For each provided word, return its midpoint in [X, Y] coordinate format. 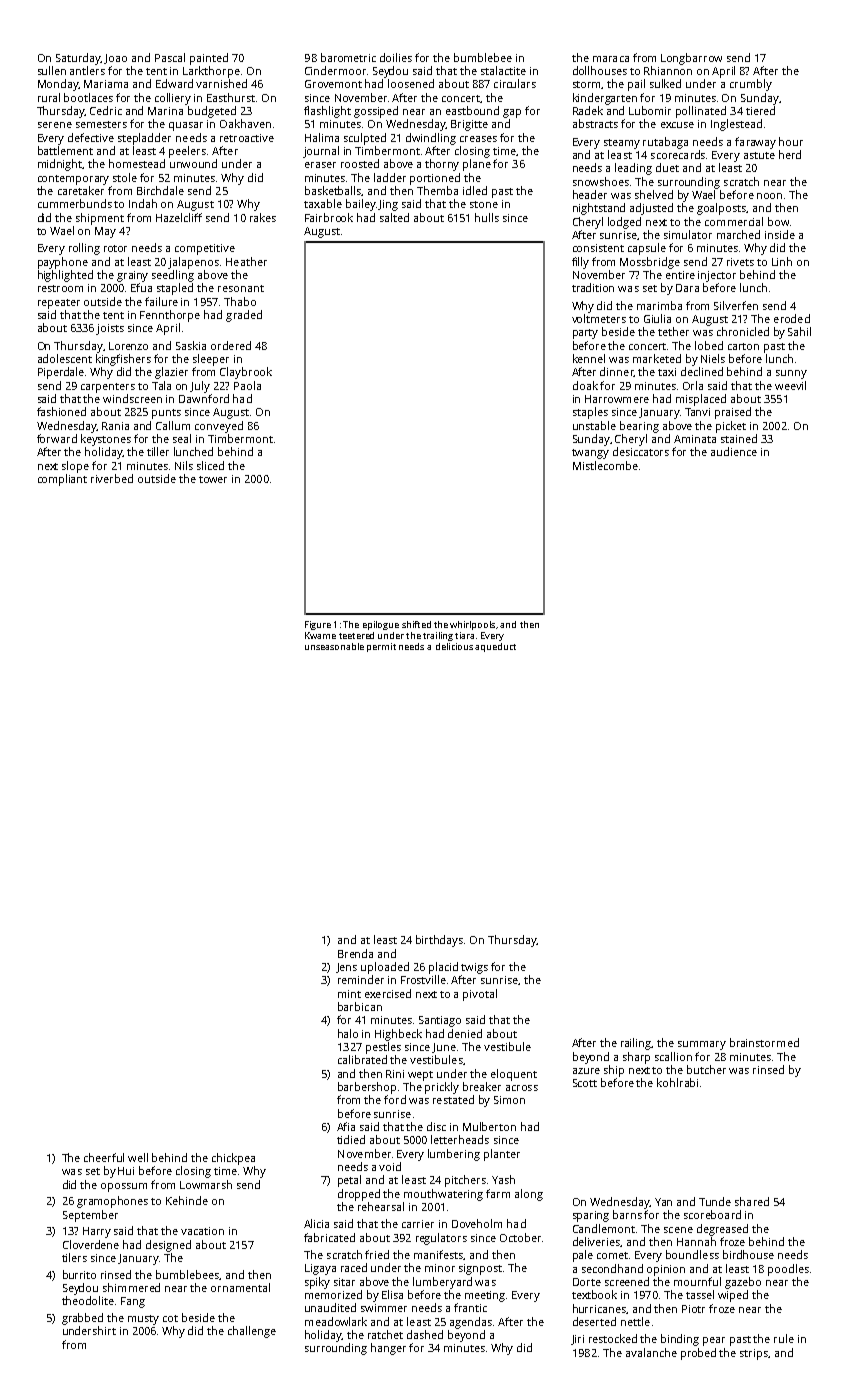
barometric [348, 57]
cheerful [104, 1157]
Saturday [78, 59]
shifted [416, 624]
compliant [62, 480]
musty [143, 1320]
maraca [611, 59]
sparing [591, 1216]
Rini [395, 1074]
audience [734, 451]
